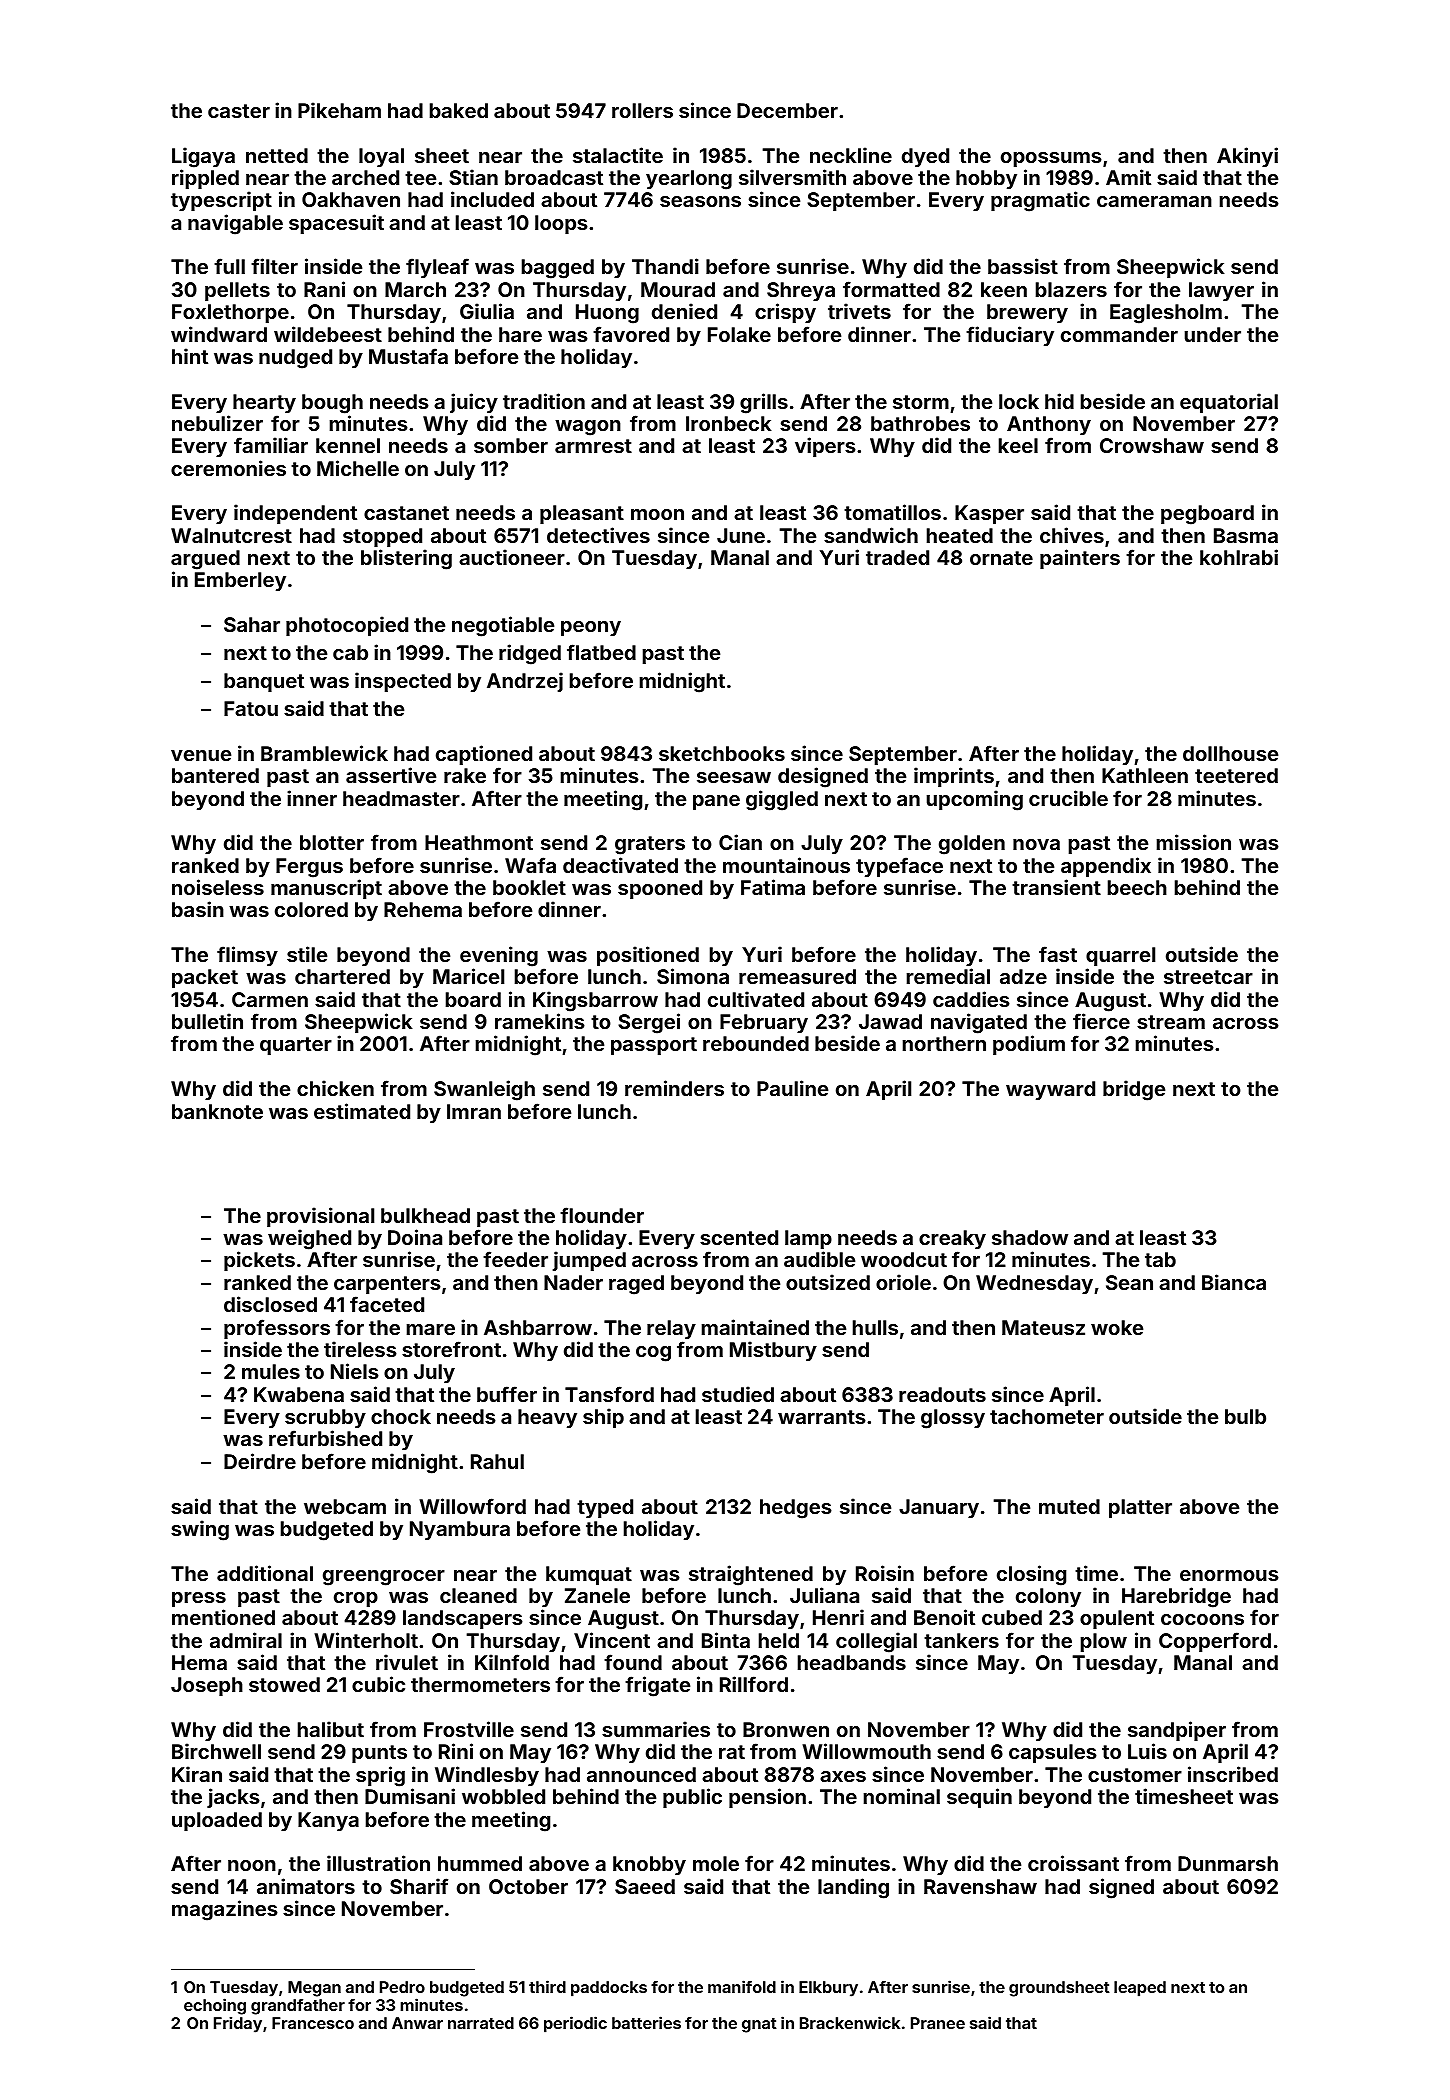 The width and height of the image is (1450, 2100). What do you see at coordinates (741, 535) in the image?
I see `June` at bounding box center [741, 535].
